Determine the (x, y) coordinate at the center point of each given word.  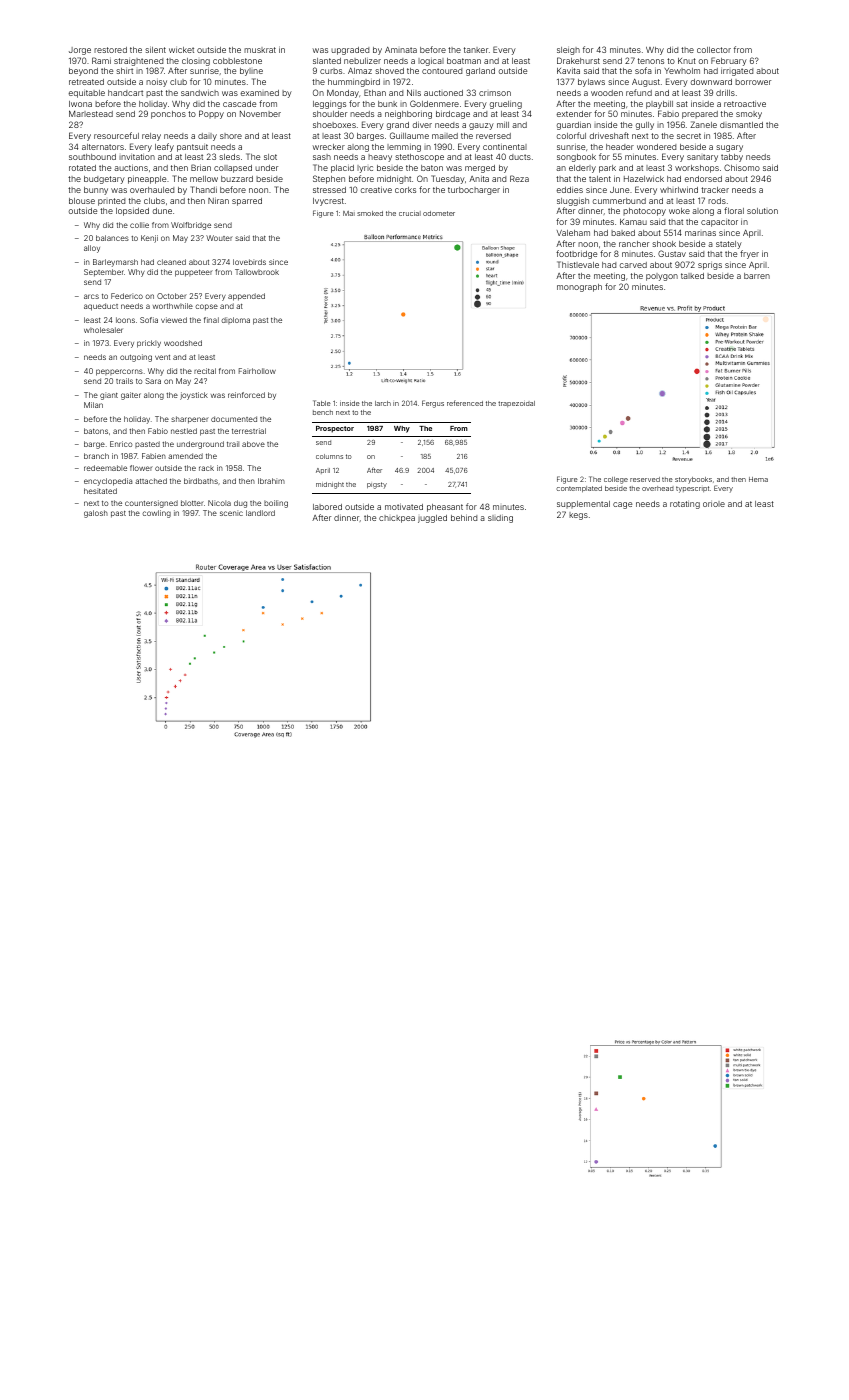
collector (714, 50)
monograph (579, 288)
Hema (758, 479)
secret (689, 136)
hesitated (100, 491)
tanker (476, 50)
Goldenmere (434, 103)
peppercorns (119, 372)
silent (155, 49)
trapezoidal (516, 404)
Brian (201, 167)
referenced (465, 403)
